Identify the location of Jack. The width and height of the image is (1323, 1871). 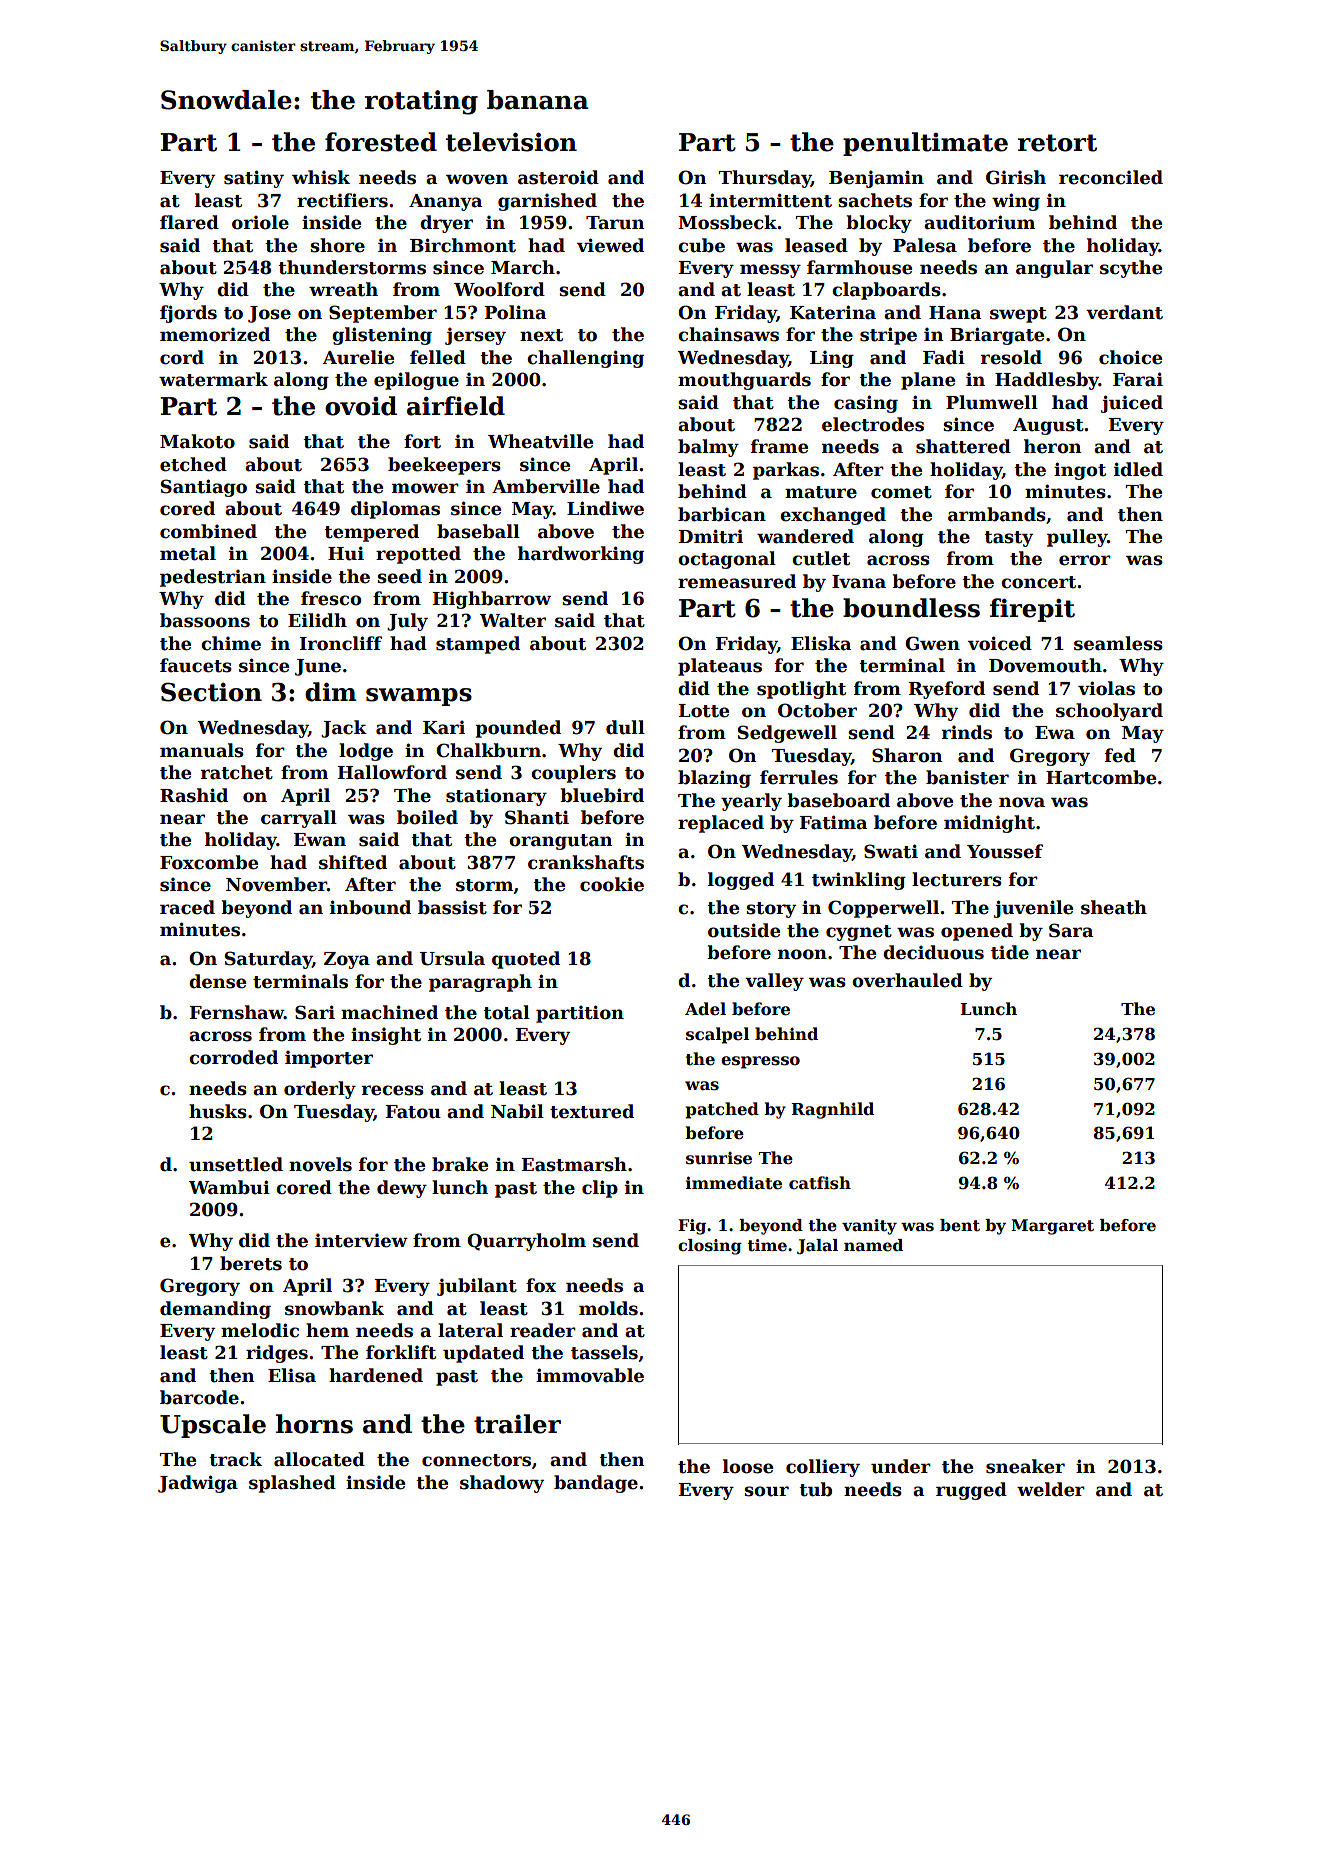
(344, 729).
